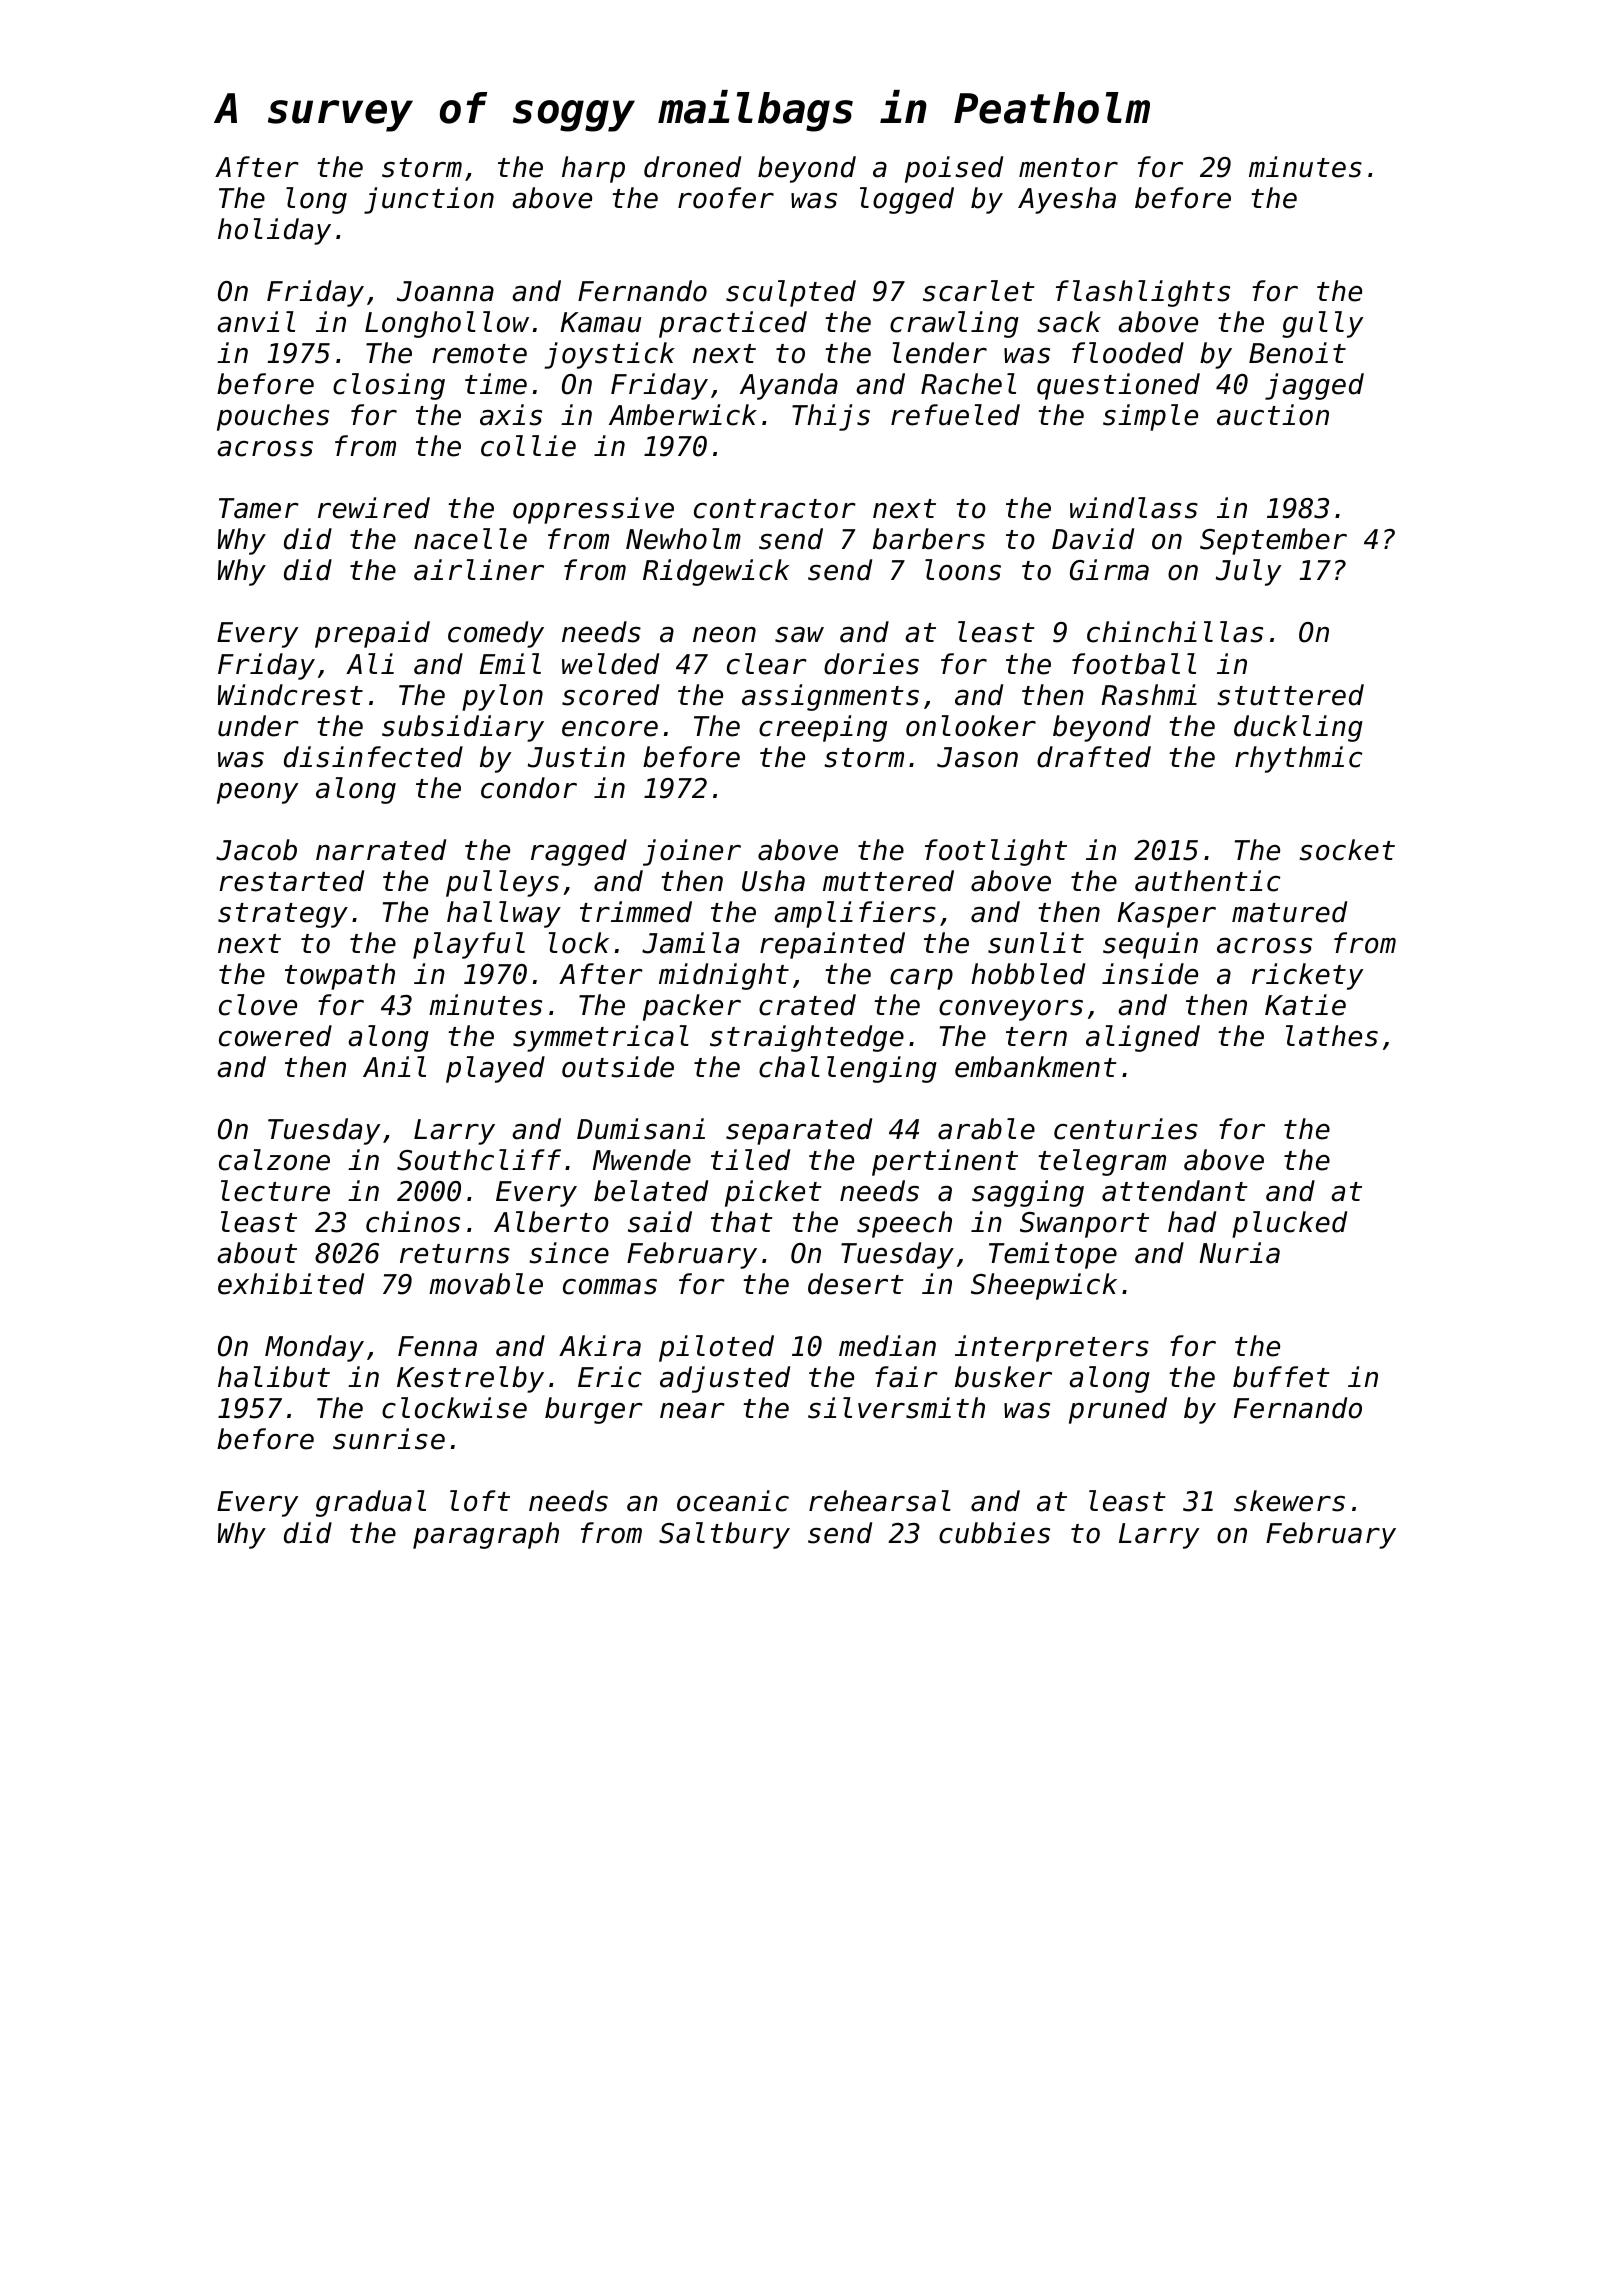  Describe the element at coordinates (256, 322) in the screenshot. I see `anvil` at that location.
